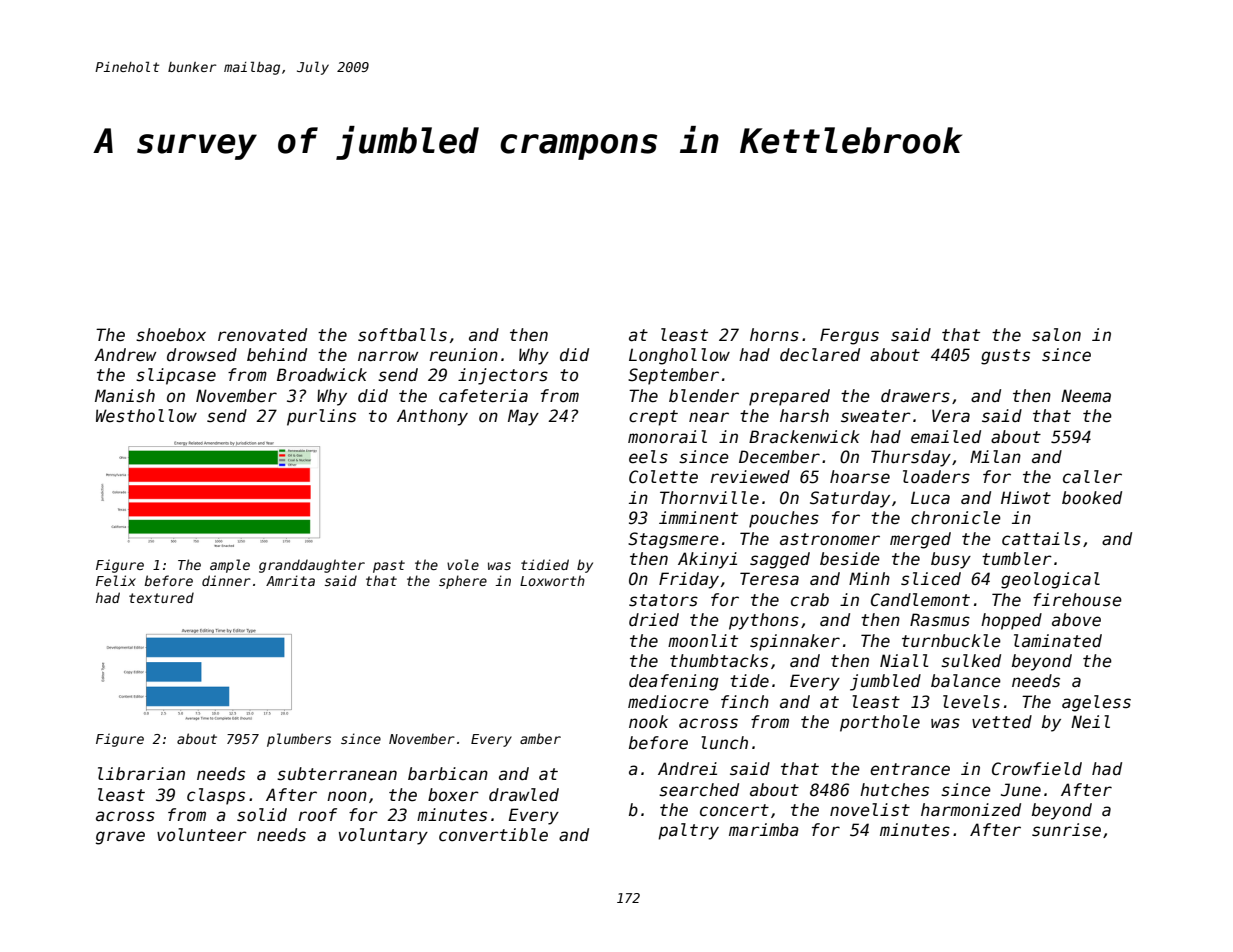 The image size is (1233, 952). Describe the element at coordinates (202, 835) in the page. I see `volunteer` at that location.
